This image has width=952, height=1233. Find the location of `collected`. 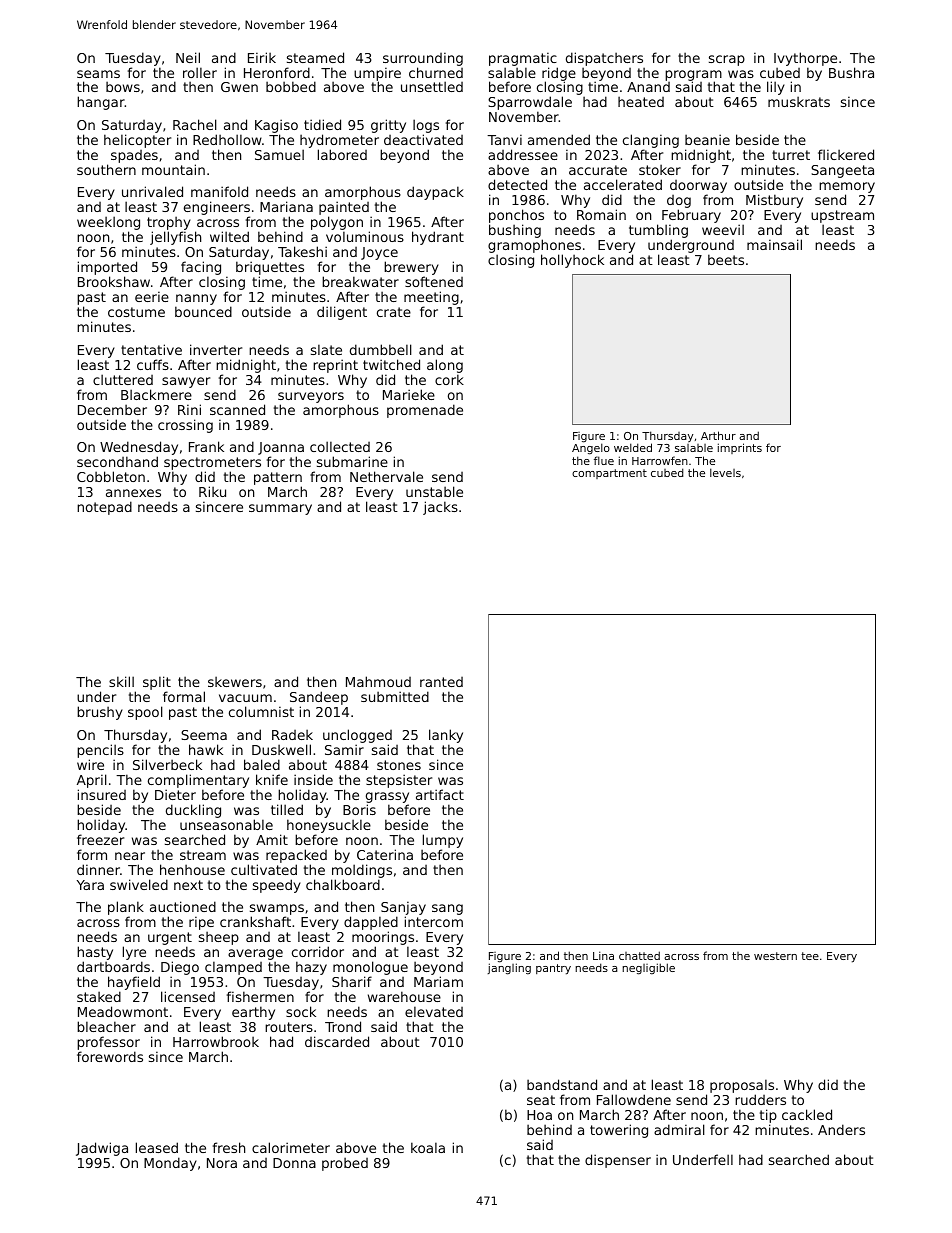

collected is located at coordinates (340, 446).
